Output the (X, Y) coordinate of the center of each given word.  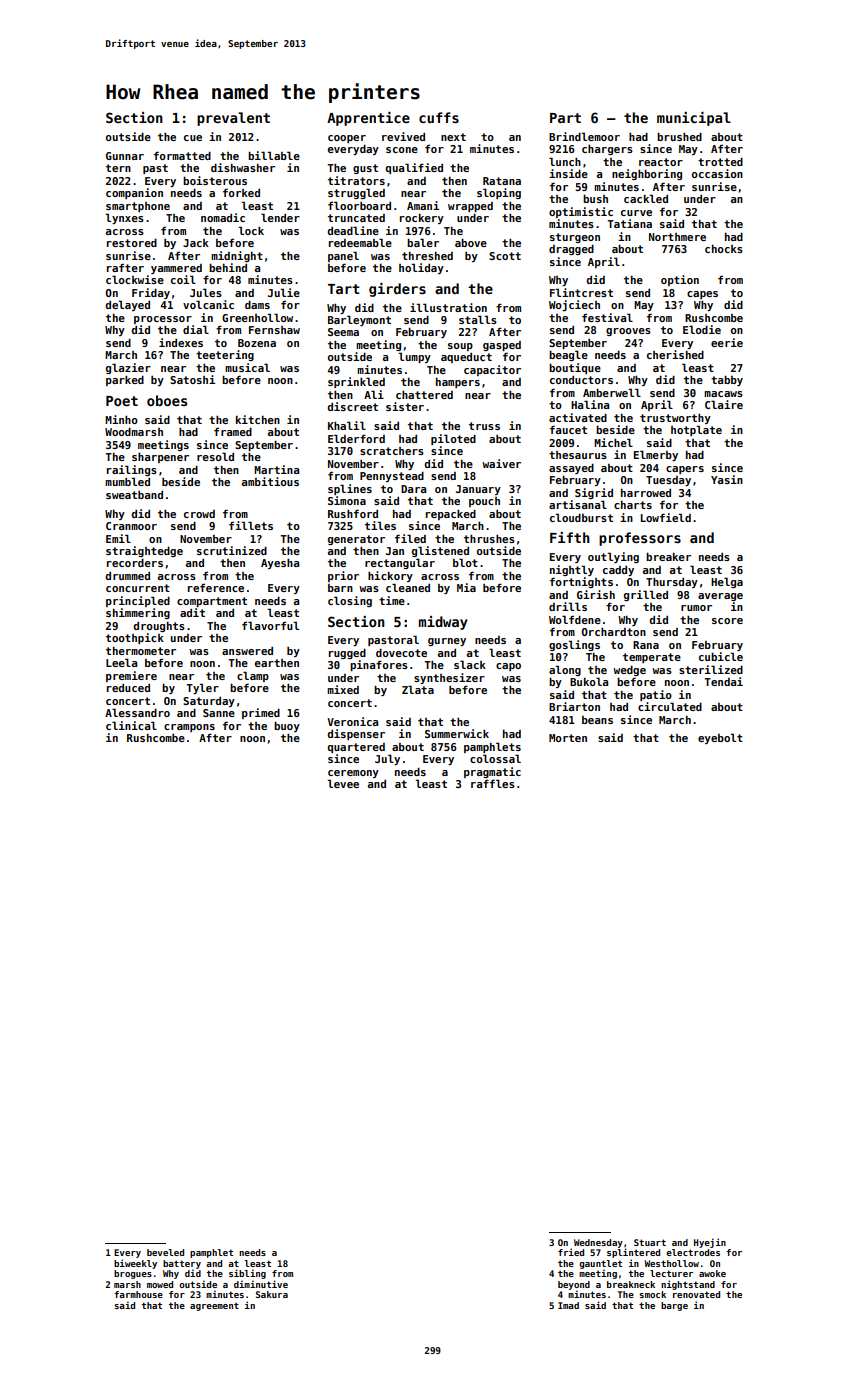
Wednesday (598, 1243)
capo (508, 667)
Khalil (347, 425)
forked (241, 192)
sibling (247, 1274)
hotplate (696, 430)
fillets (251, 525)
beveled (165, 1252)
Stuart (650, 1242)
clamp (253, 676)
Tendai (723, 681)
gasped (502, 346)
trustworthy (675, 419)
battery (182, 1264)
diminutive (261, 1284)
